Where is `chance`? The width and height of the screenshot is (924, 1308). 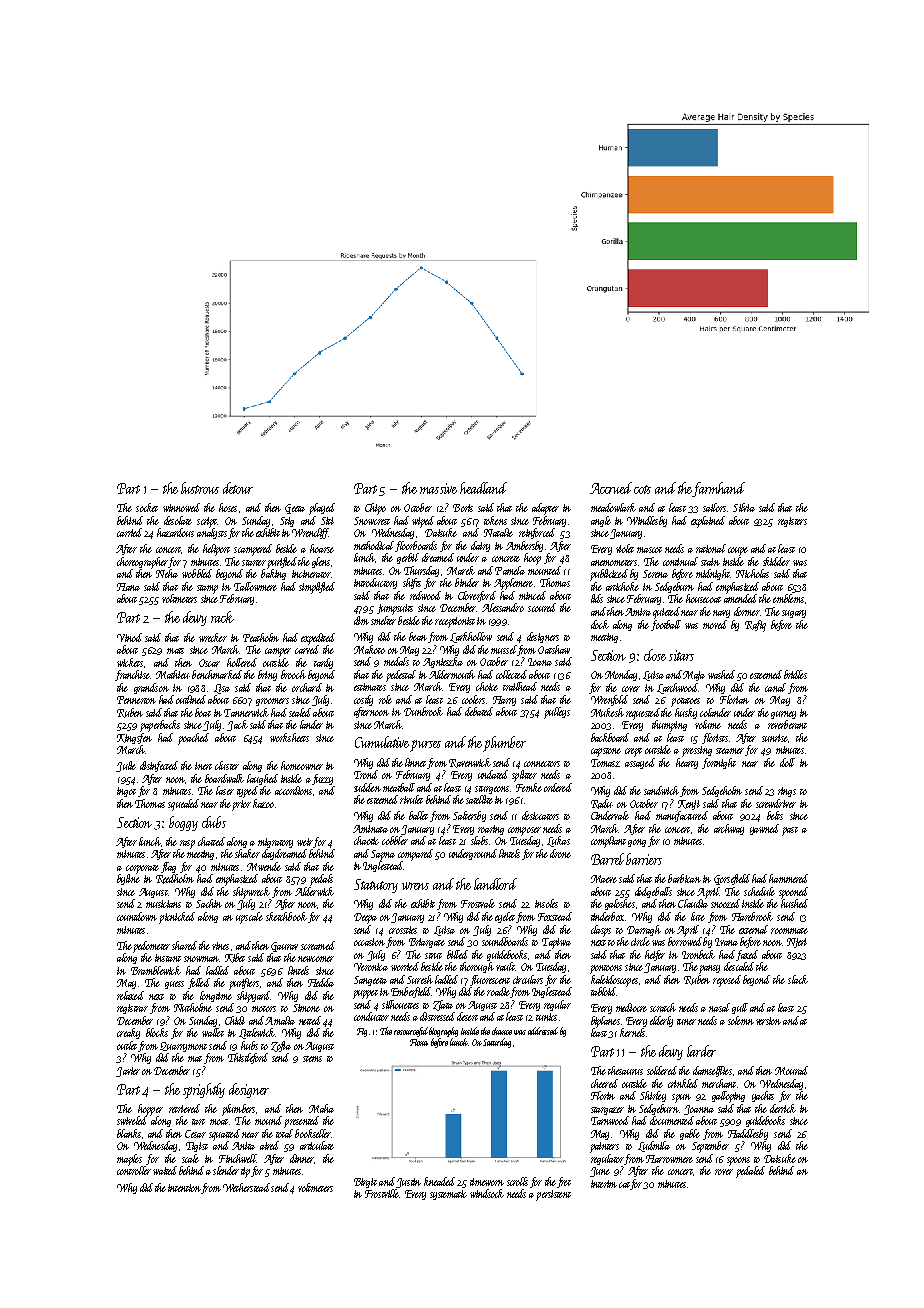 chance is located at coordinates (502, 1031).
